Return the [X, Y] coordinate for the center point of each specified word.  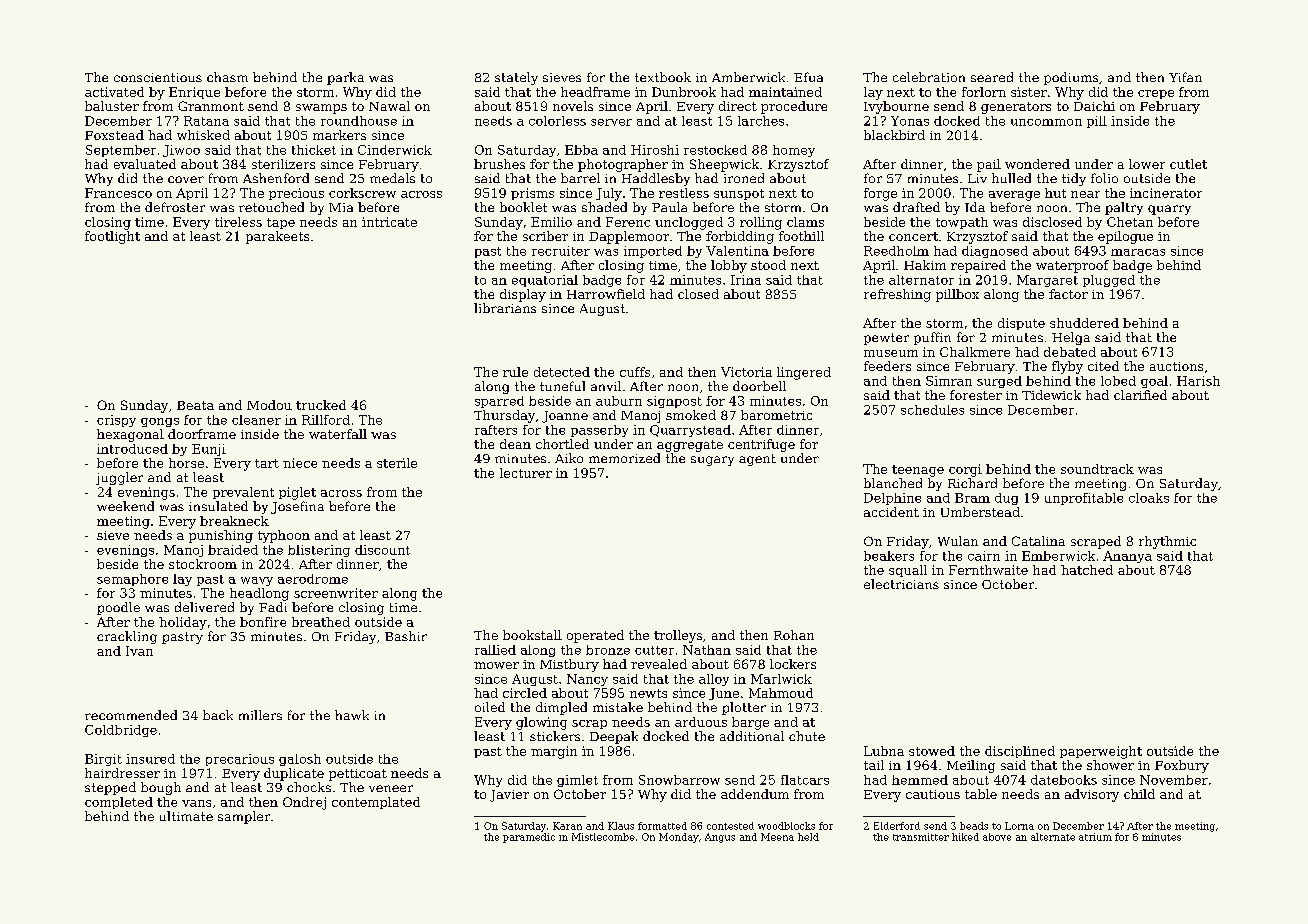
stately [516, 78]
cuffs [635, 372]
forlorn [984, 92]
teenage [918, 471]
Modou [269, 405]
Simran [949, 381]
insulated [218, 506]
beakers [889, 556]
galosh [300, 760]
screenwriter [336, 593]
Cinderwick [395, 150]
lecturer [526, 473]
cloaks [1149, 498]
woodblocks [786, 826]
